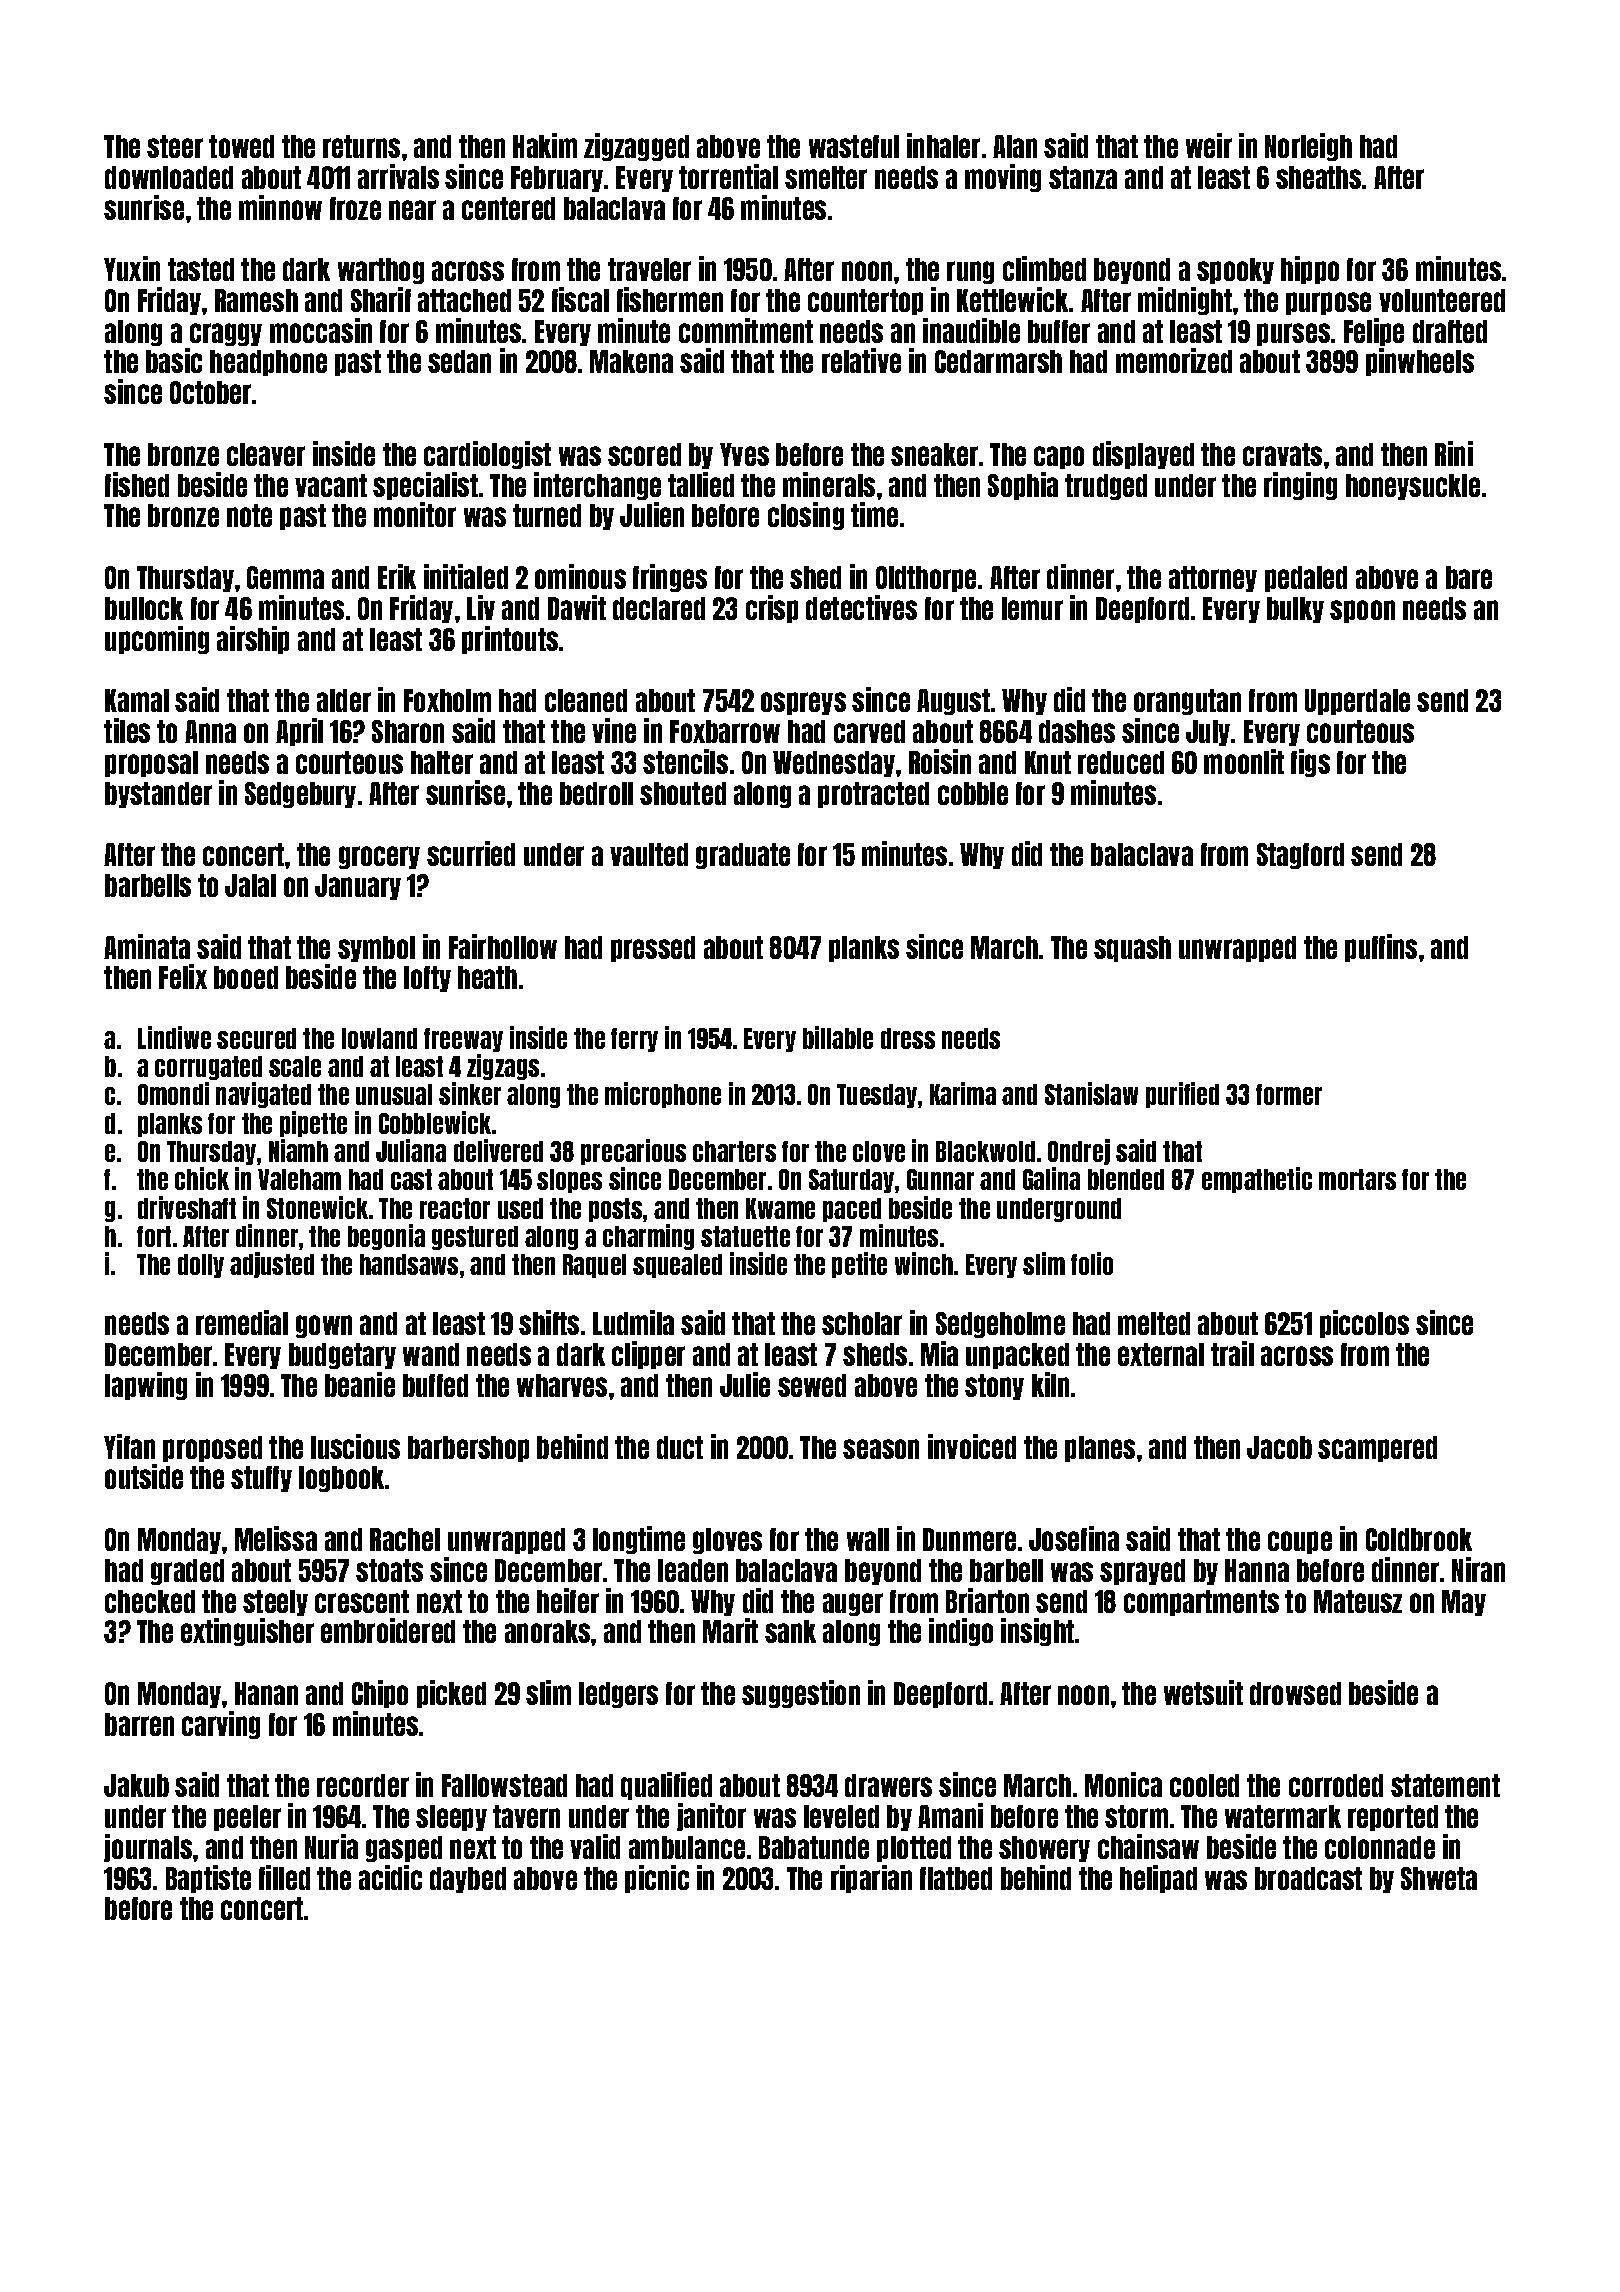 The height and width of the screenshot is (2292, 1620). Describe the element at coordinates (132, 268) in the screenshot. I see `Yuxin` at that location.
